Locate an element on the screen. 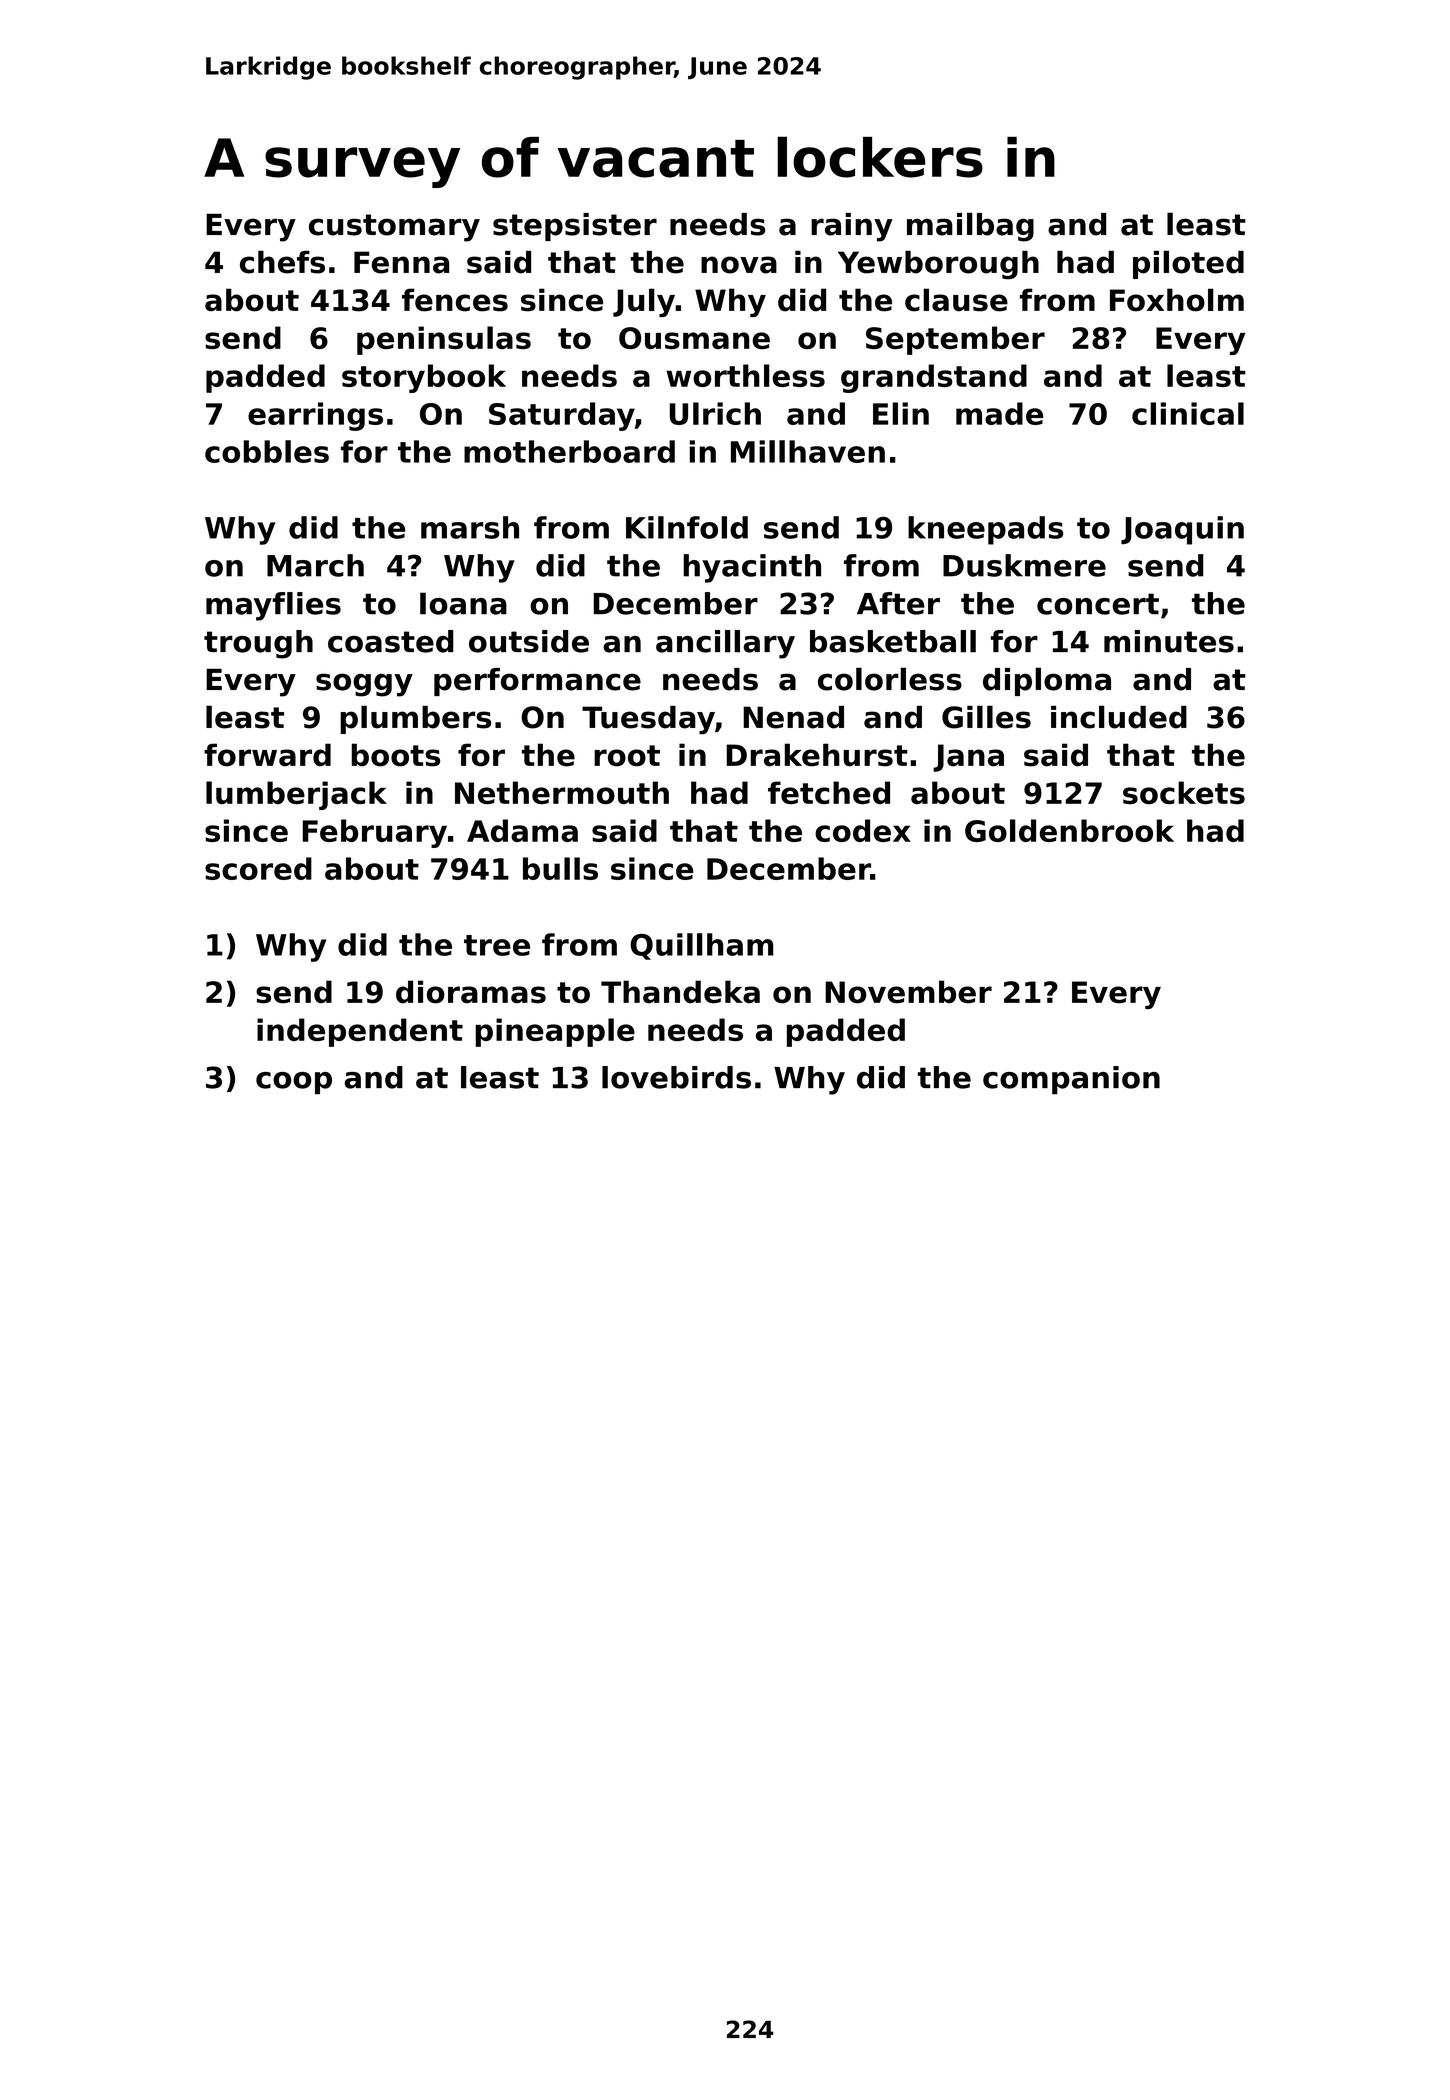  piloted is located at coordinates (1188, 264).
